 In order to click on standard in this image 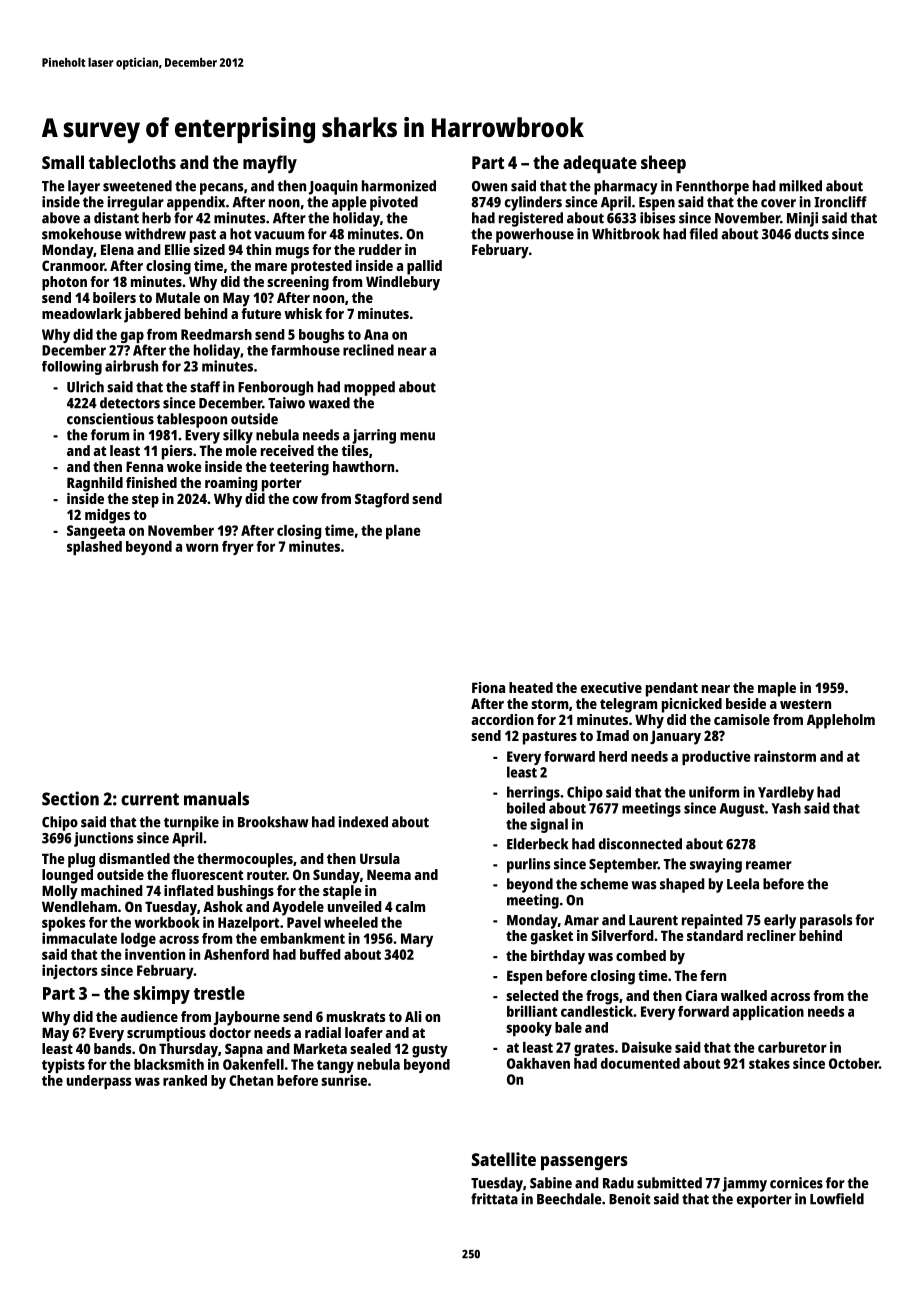, I will do `click(715, 935)`.
